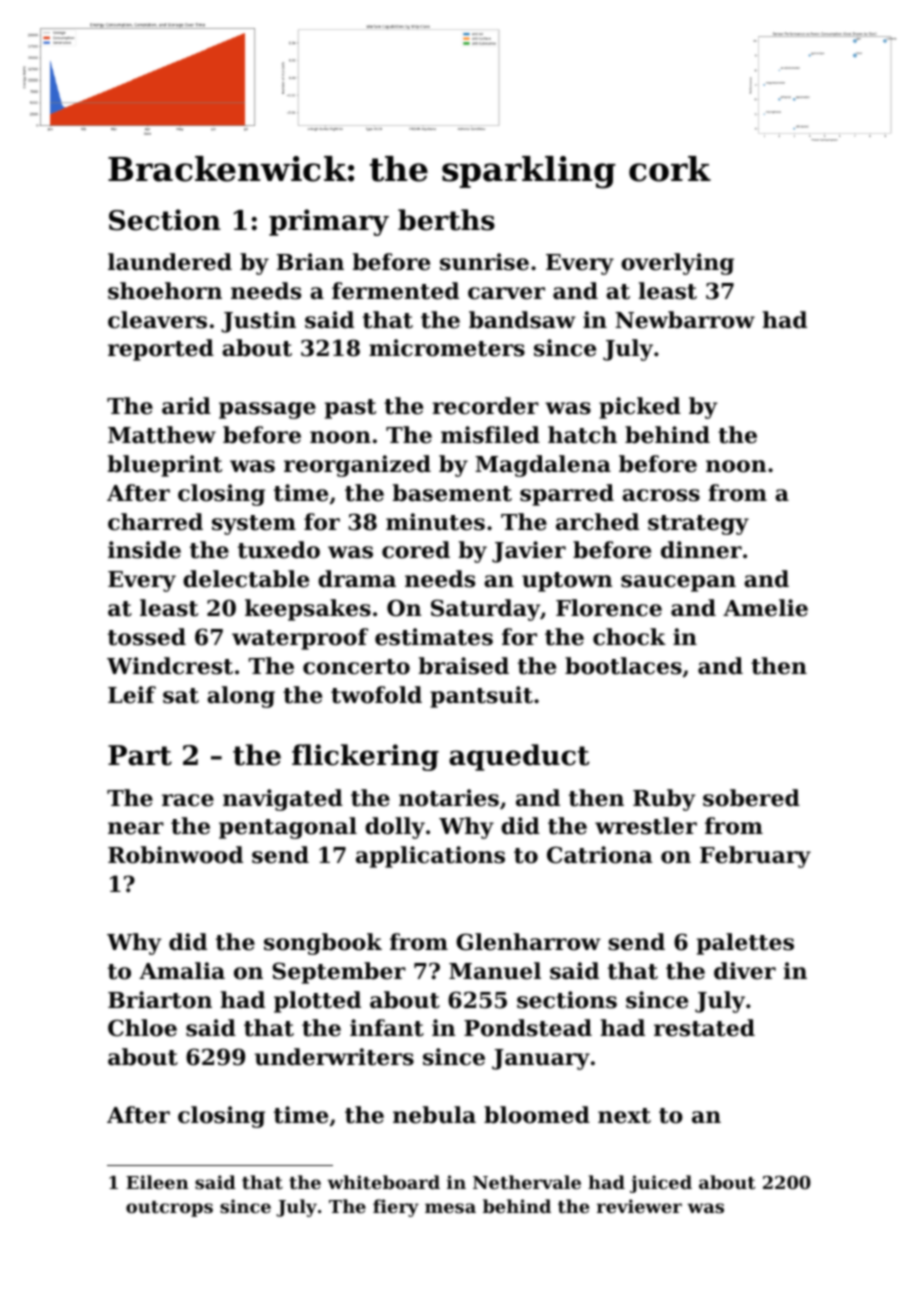 The height and width of the page is (1311, 924). Describe the element at coordinates (157, 1182) in the page. I see `Eileen` at that location.
